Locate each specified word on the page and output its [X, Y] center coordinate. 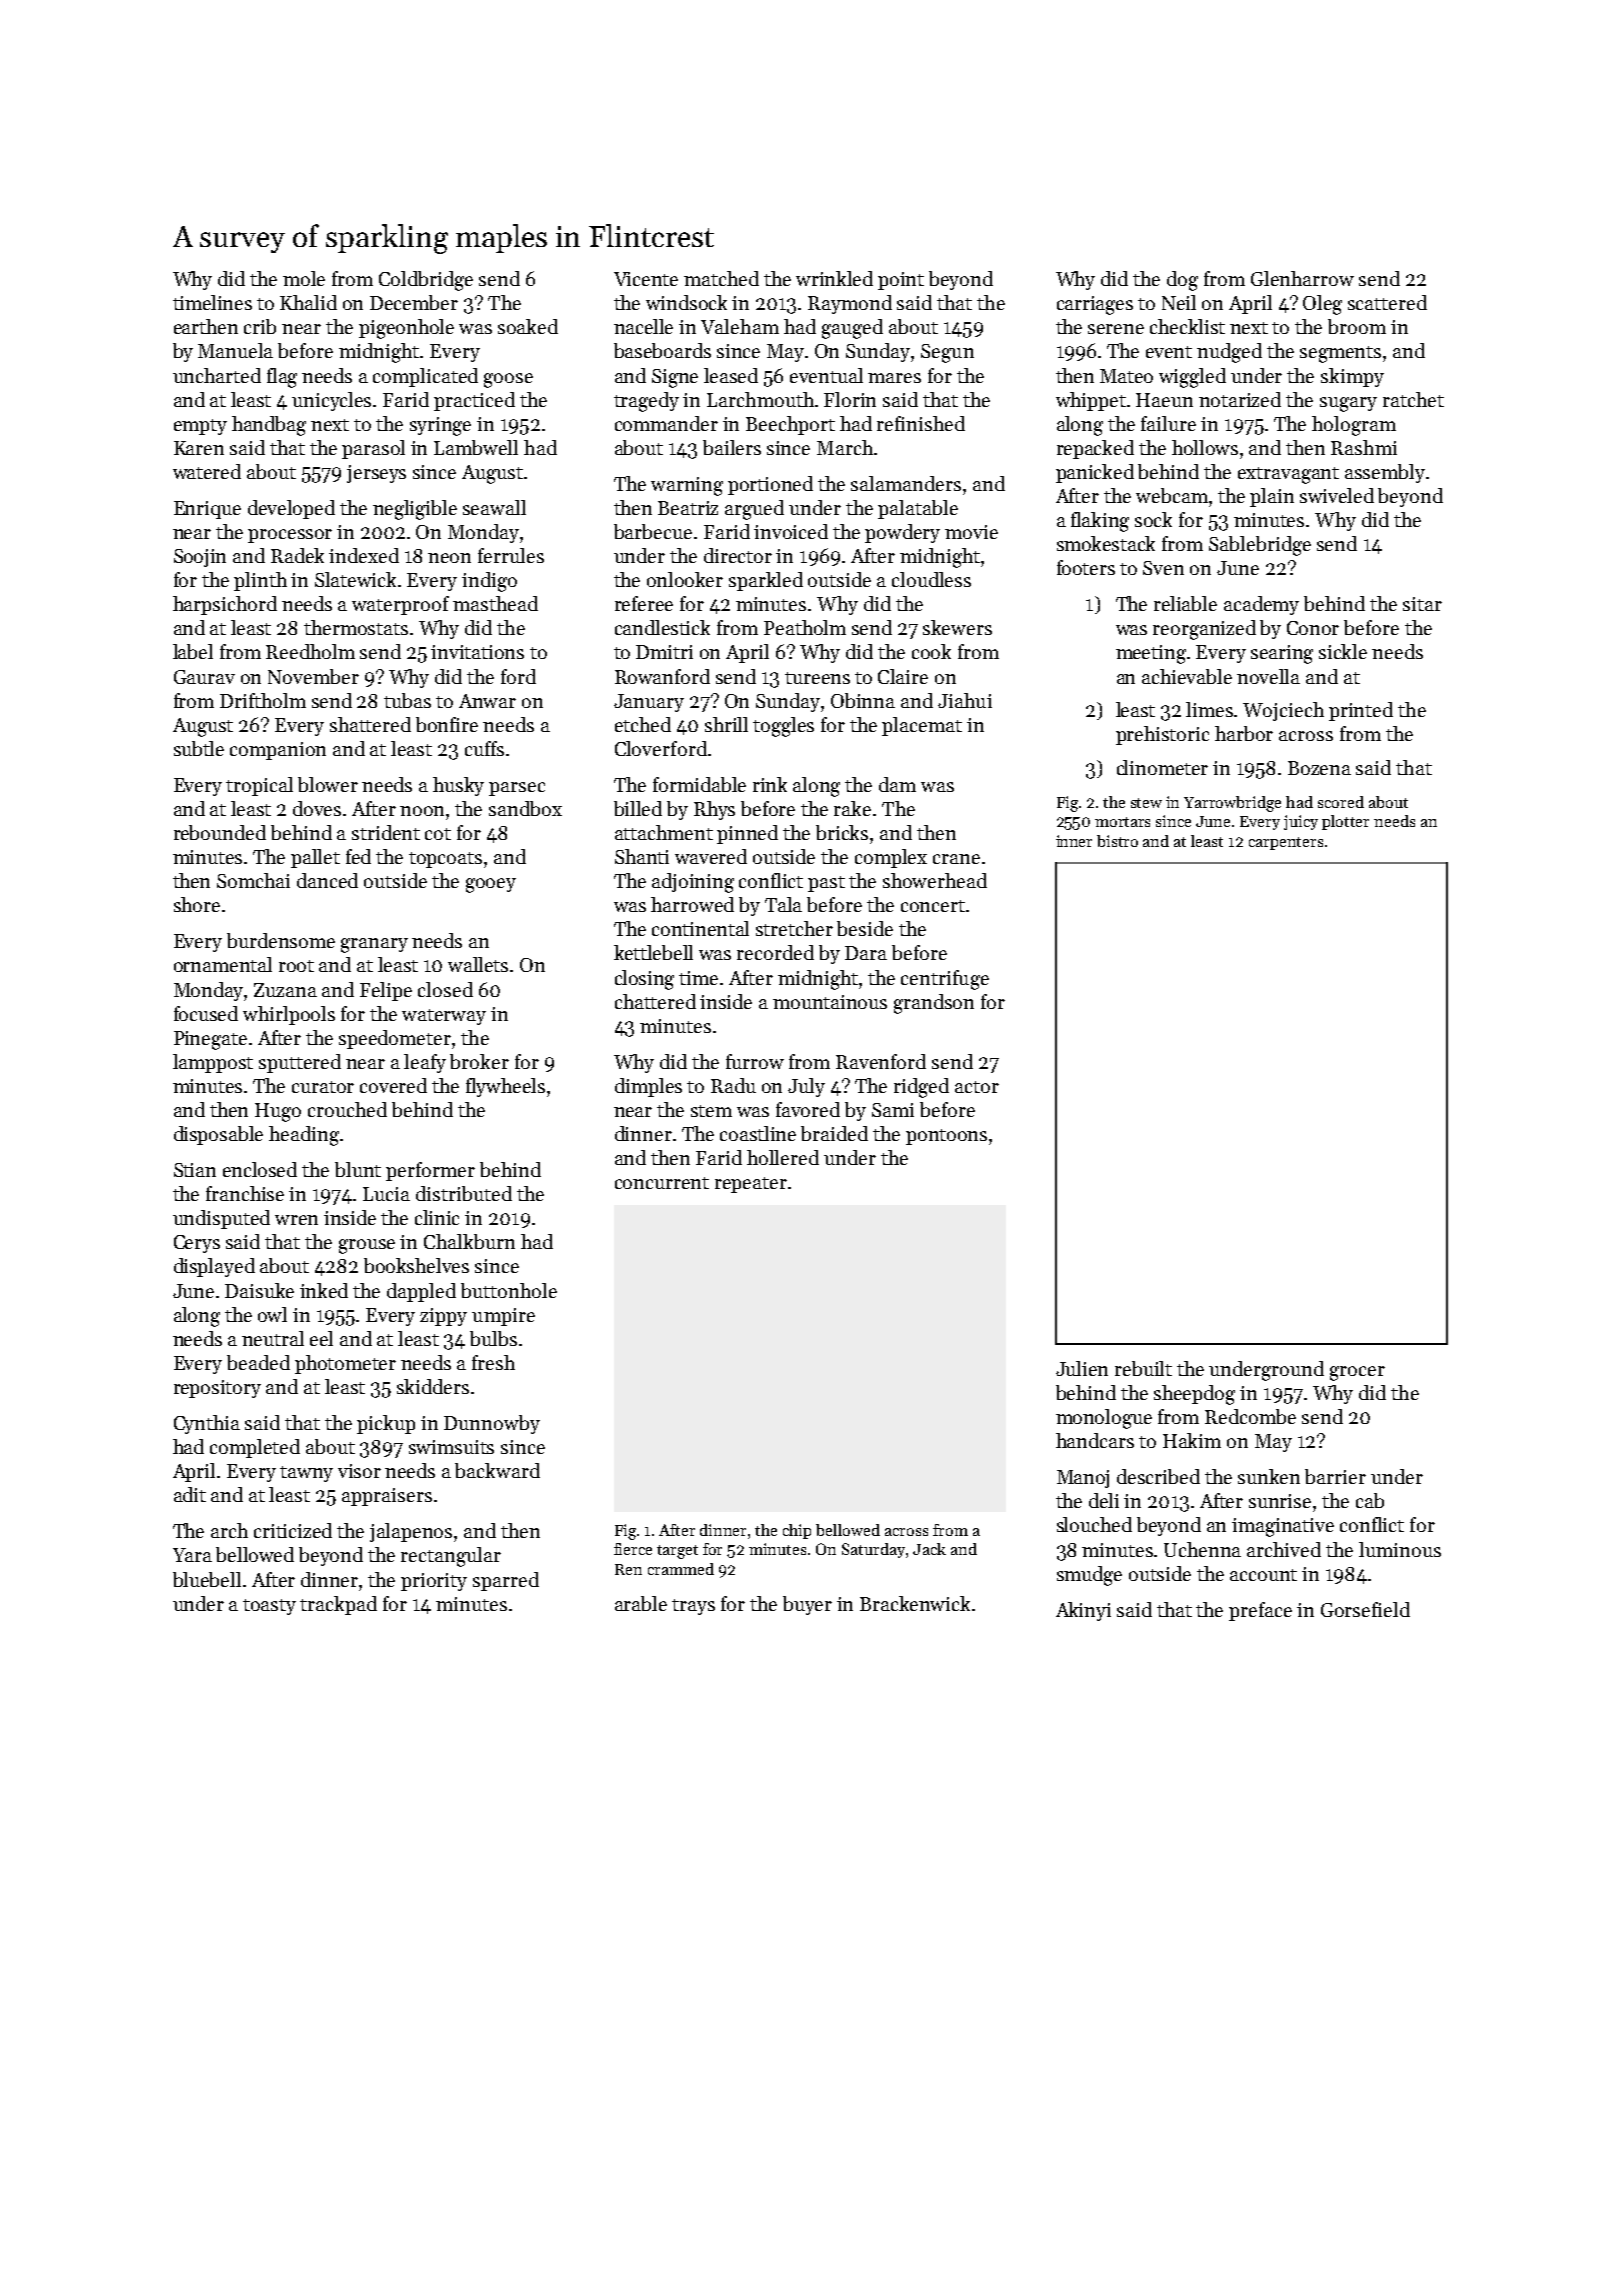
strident [386, 832]
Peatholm [805, 627]
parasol [373, 449]
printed [1361, 711]
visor [359, 1471]
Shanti [642, 856]
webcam [1172, 495]
